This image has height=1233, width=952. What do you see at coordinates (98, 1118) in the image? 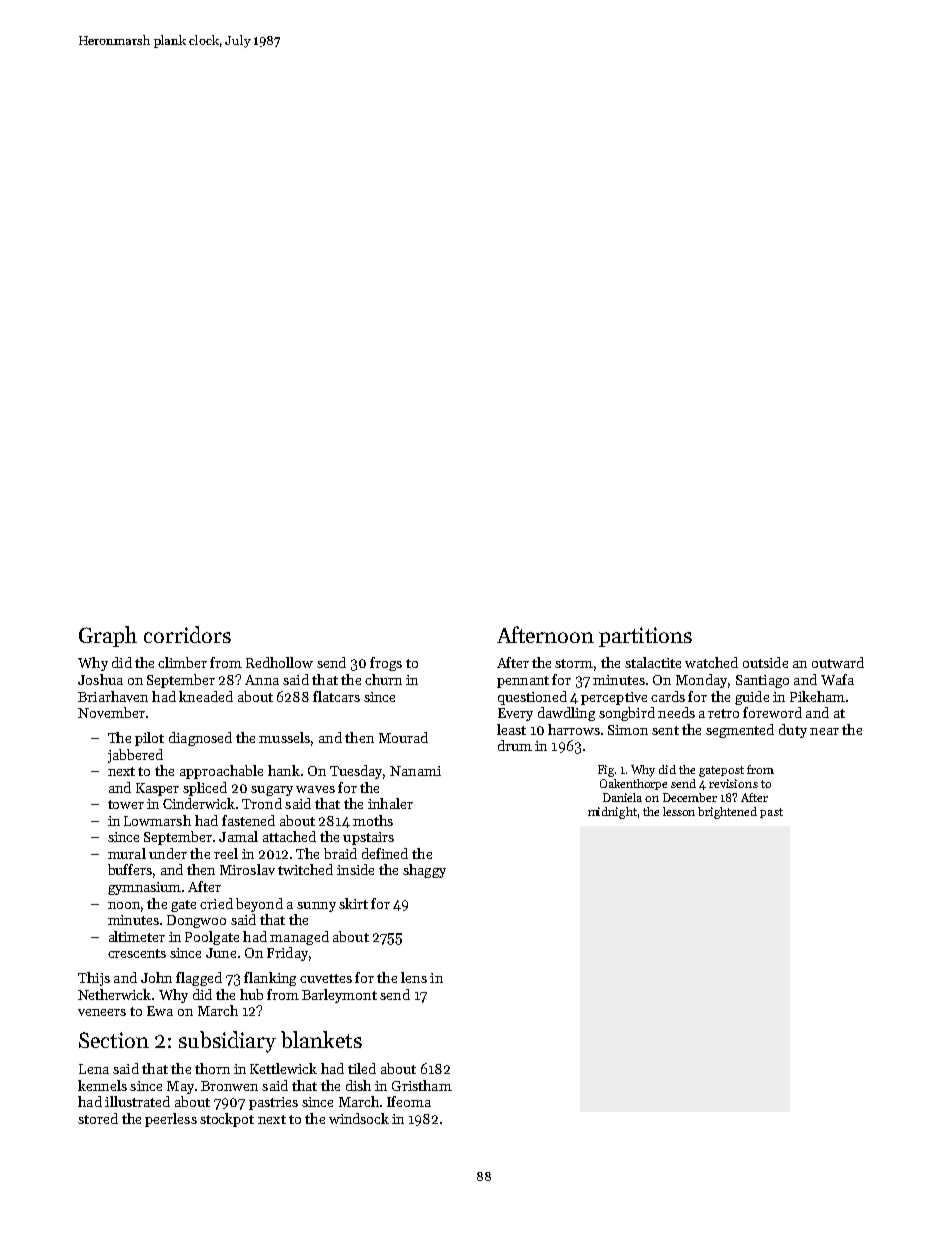
I see `stored` at bounding box center [98, 1118].
